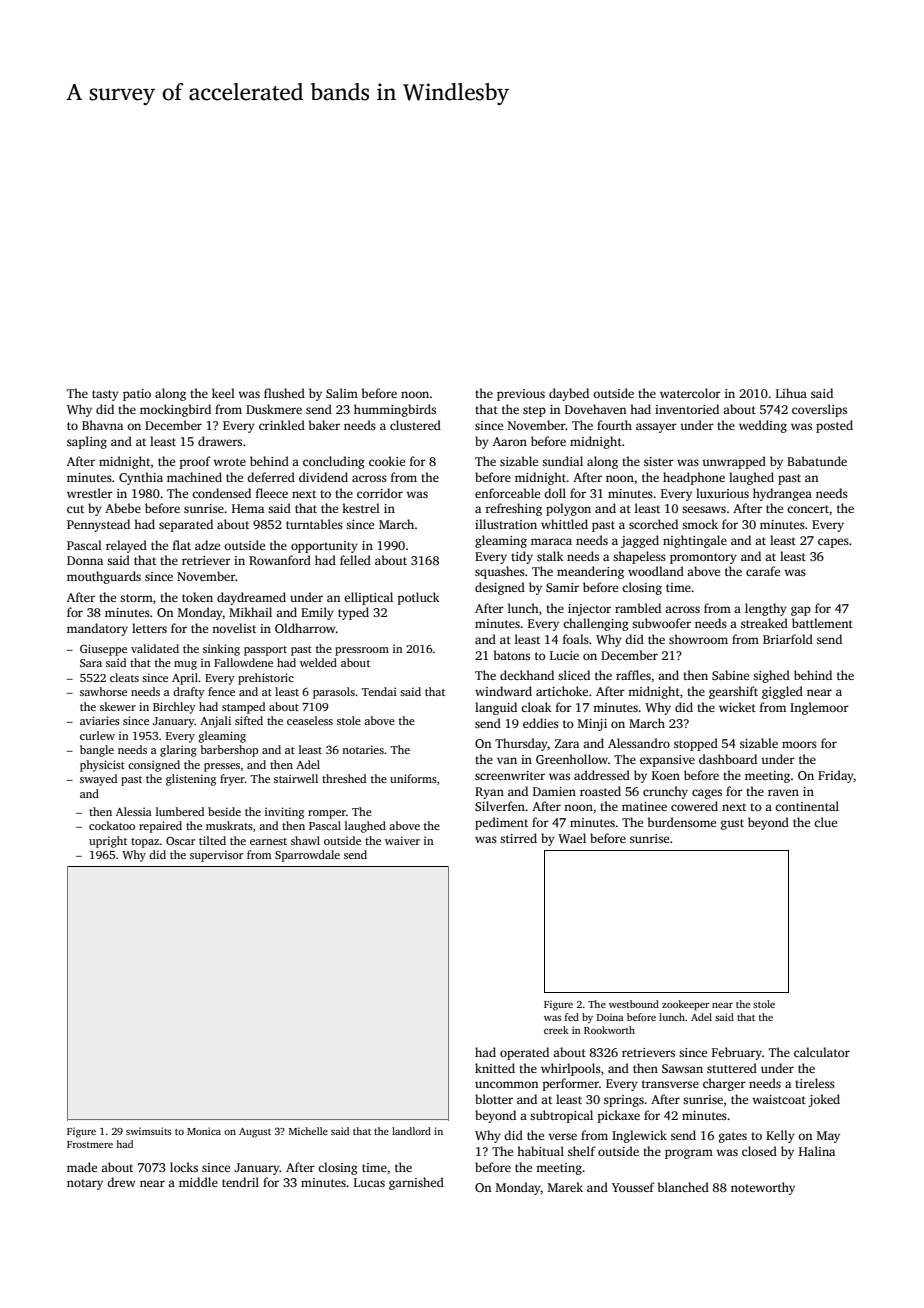  I want to click on watercolor, so click(690, 393).
